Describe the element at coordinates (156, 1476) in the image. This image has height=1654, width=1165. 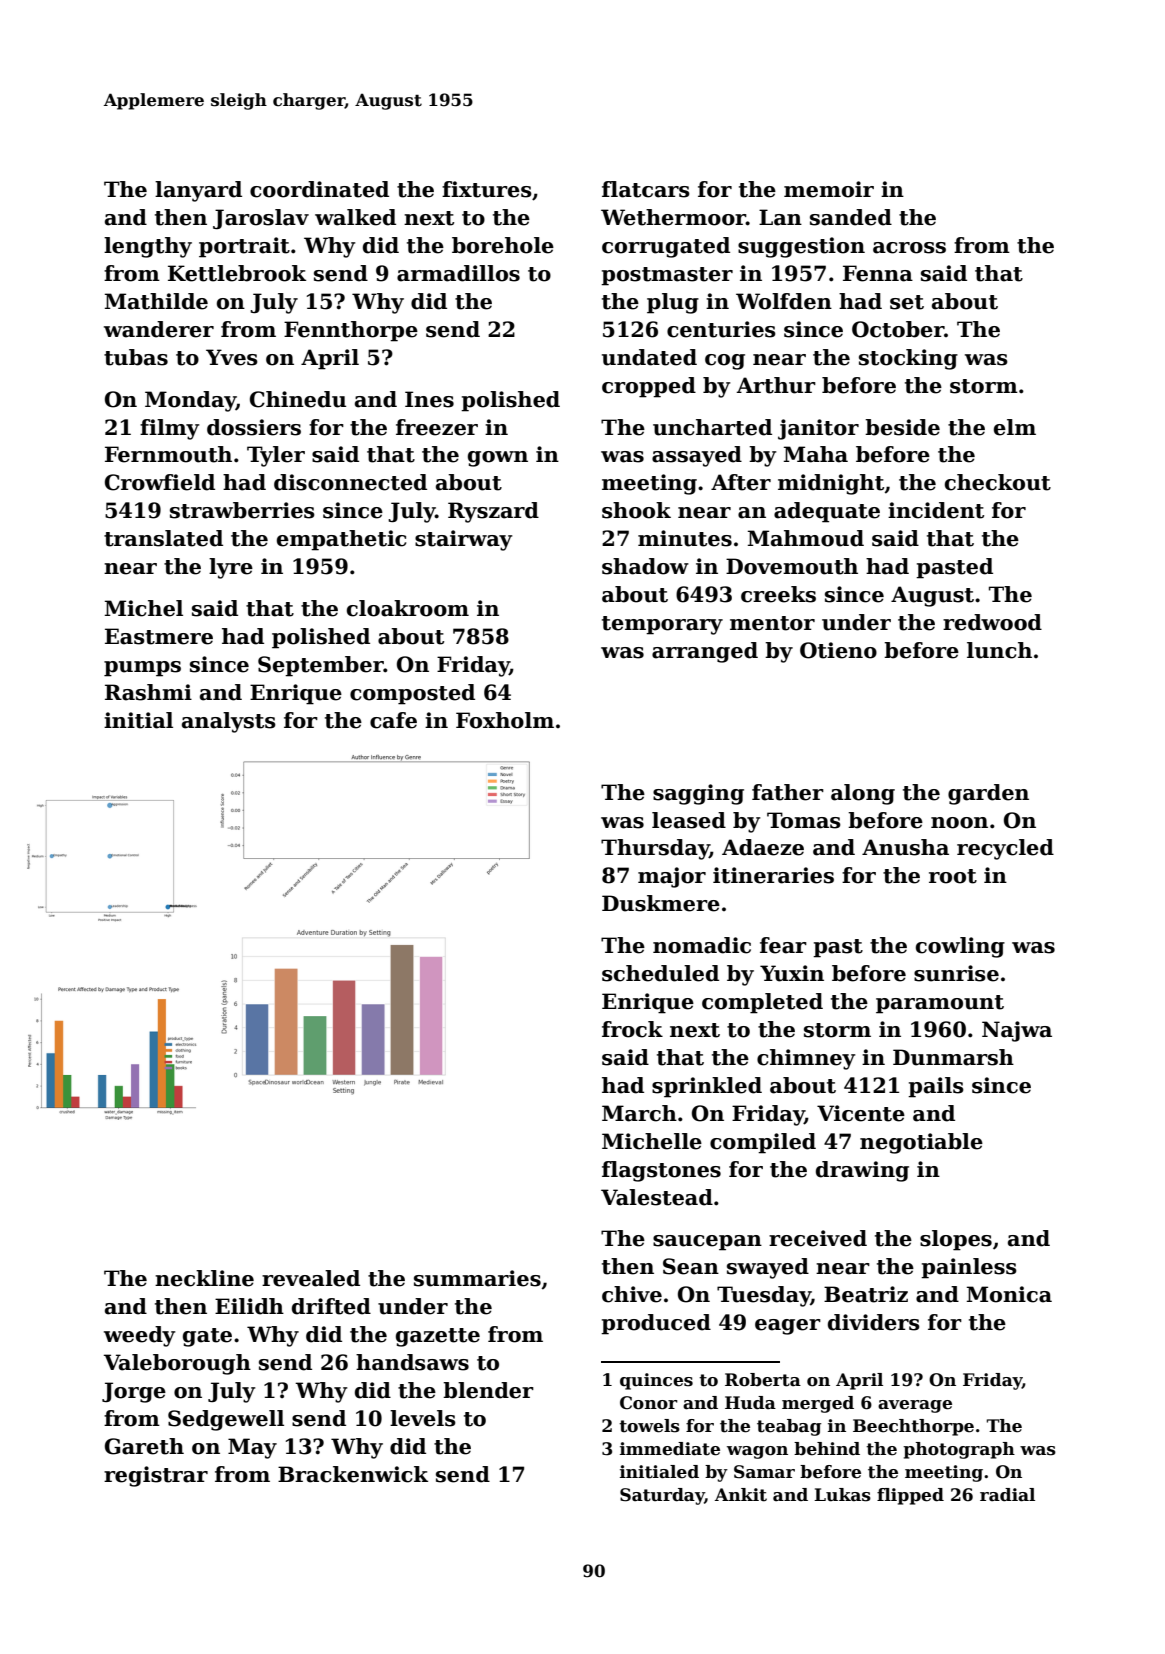
I see `registrar` at that location.
